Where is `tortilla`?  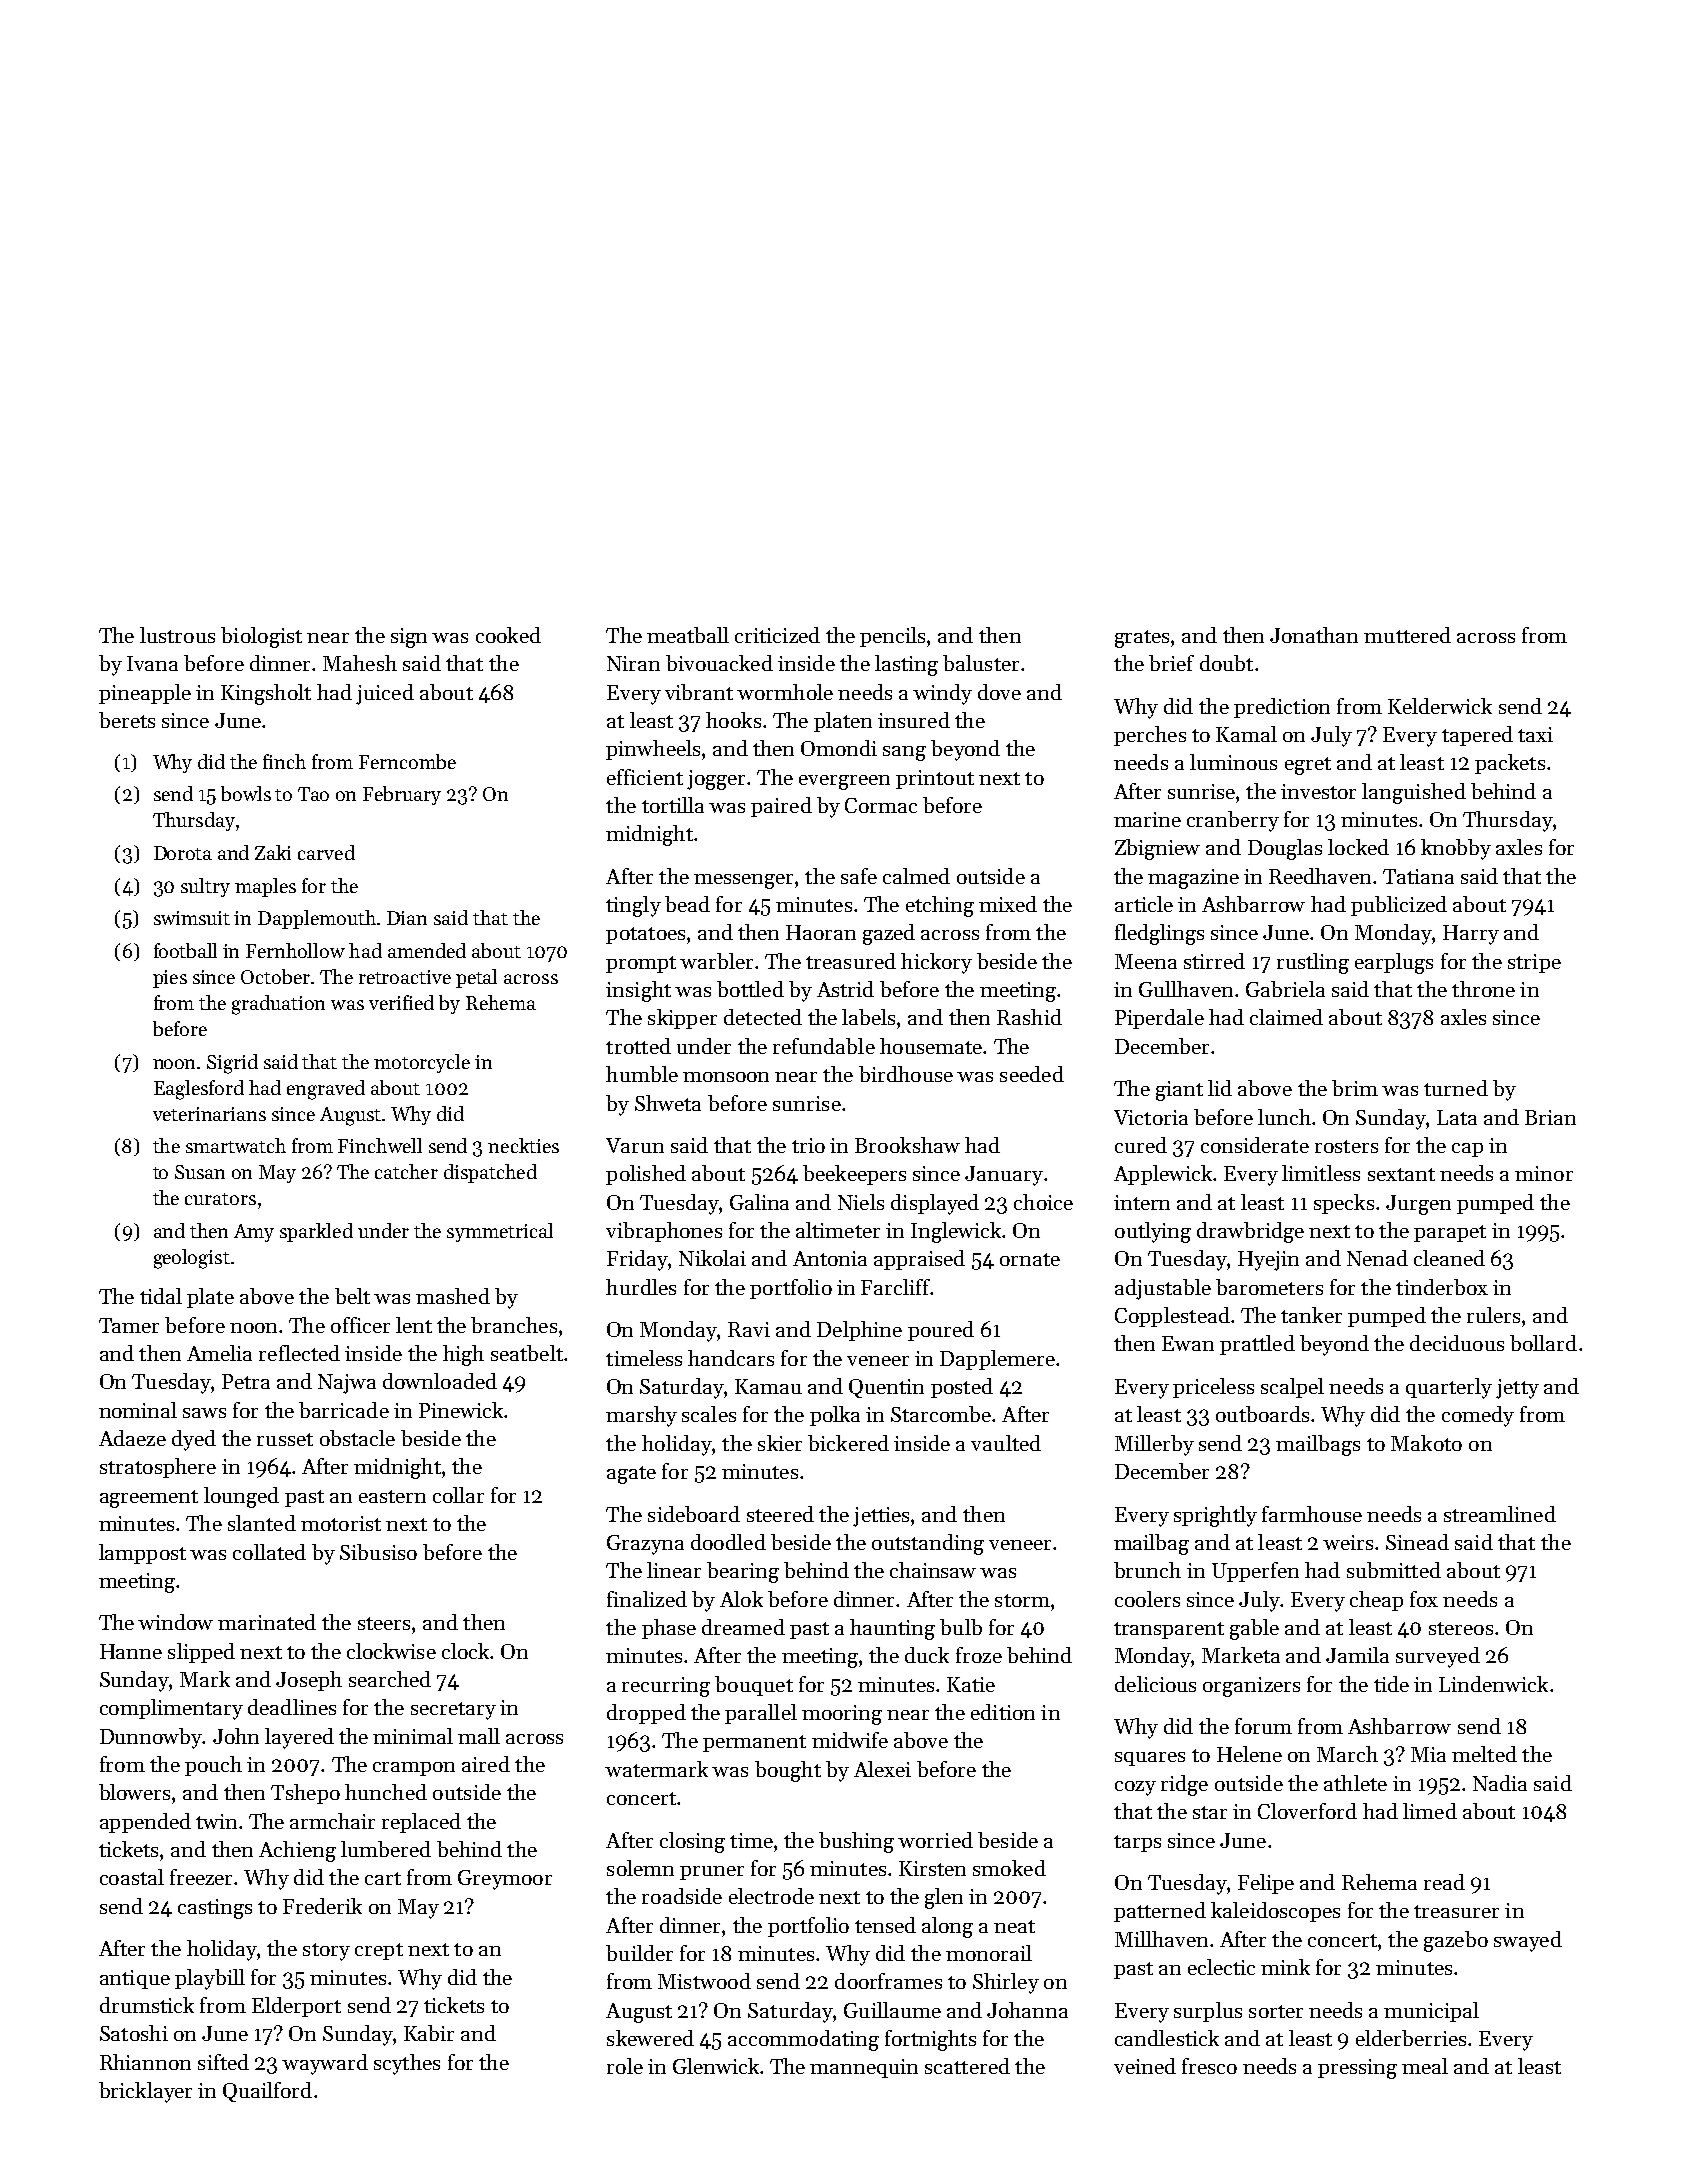 tortilla is located at coordinates (673, 805).
